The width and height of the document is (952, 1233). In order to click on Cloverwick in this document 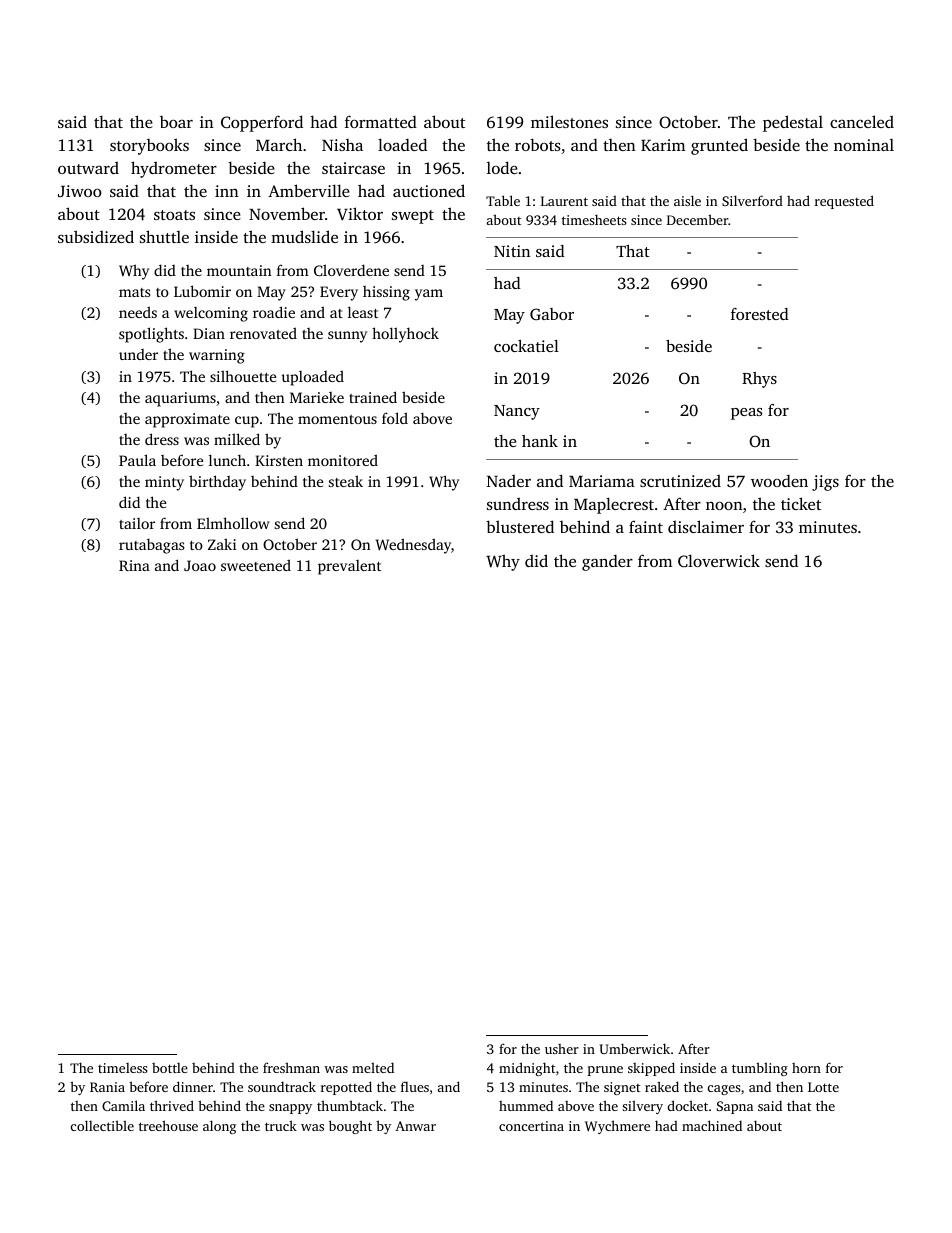, I will do `click(719, 560)`.
